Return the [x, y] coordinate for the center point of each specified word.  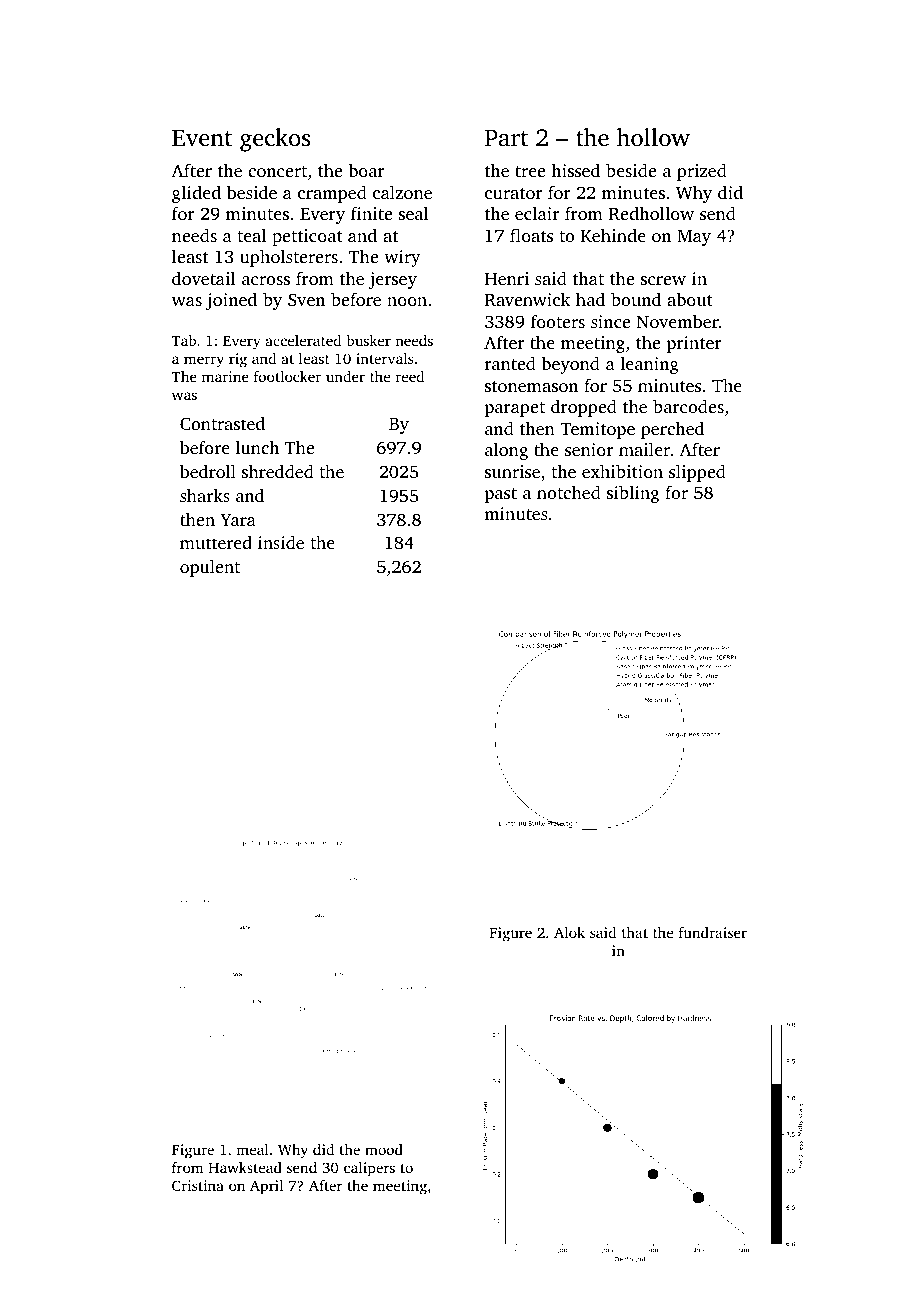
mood [384, 1149]
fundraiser [713, 932]
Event [202, 138]
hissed [575, 170]
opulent [210, 568]
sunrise [512, 471]
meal [252, 1149]
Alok [569, 932]
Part [506, 138]
